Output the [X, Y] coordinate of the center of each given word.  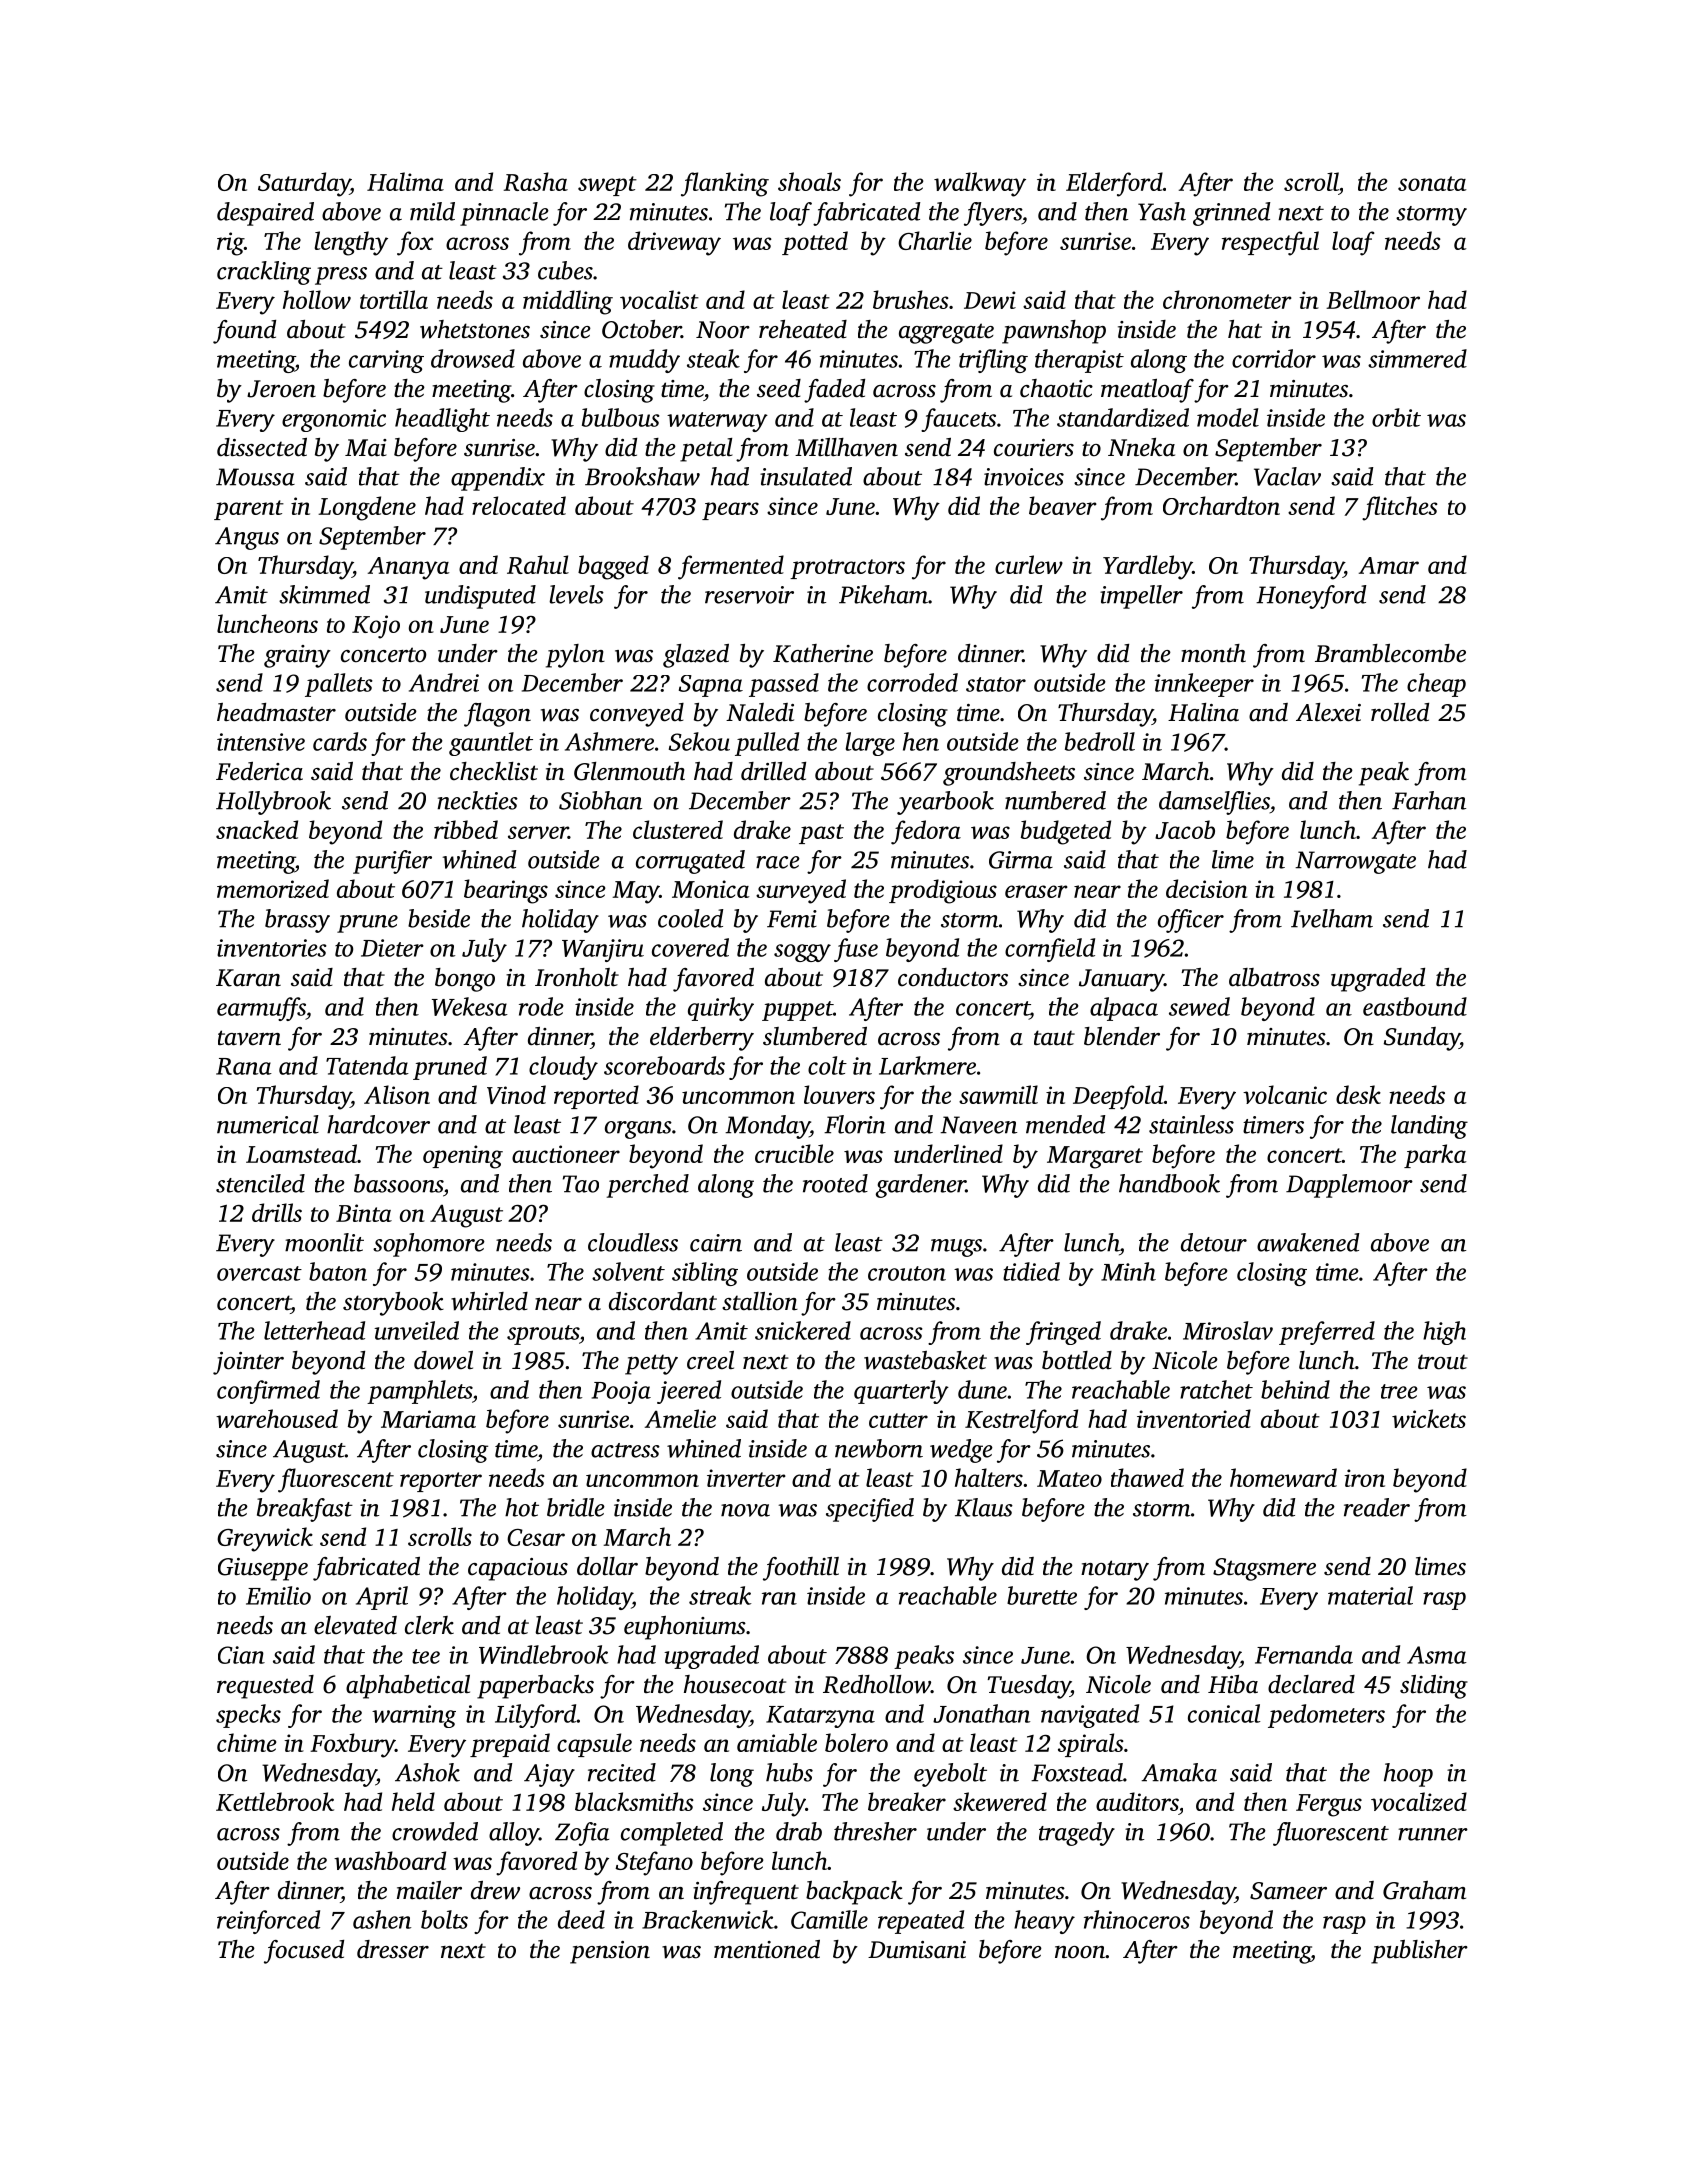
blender [1122, 1036]
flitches [1400, 508]
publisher [1419, 1952]
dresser [393, 1949]
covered [690, 947]
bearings [506, 891]
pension [610, 1952]
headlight [442, 420]
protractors [847, 569]
